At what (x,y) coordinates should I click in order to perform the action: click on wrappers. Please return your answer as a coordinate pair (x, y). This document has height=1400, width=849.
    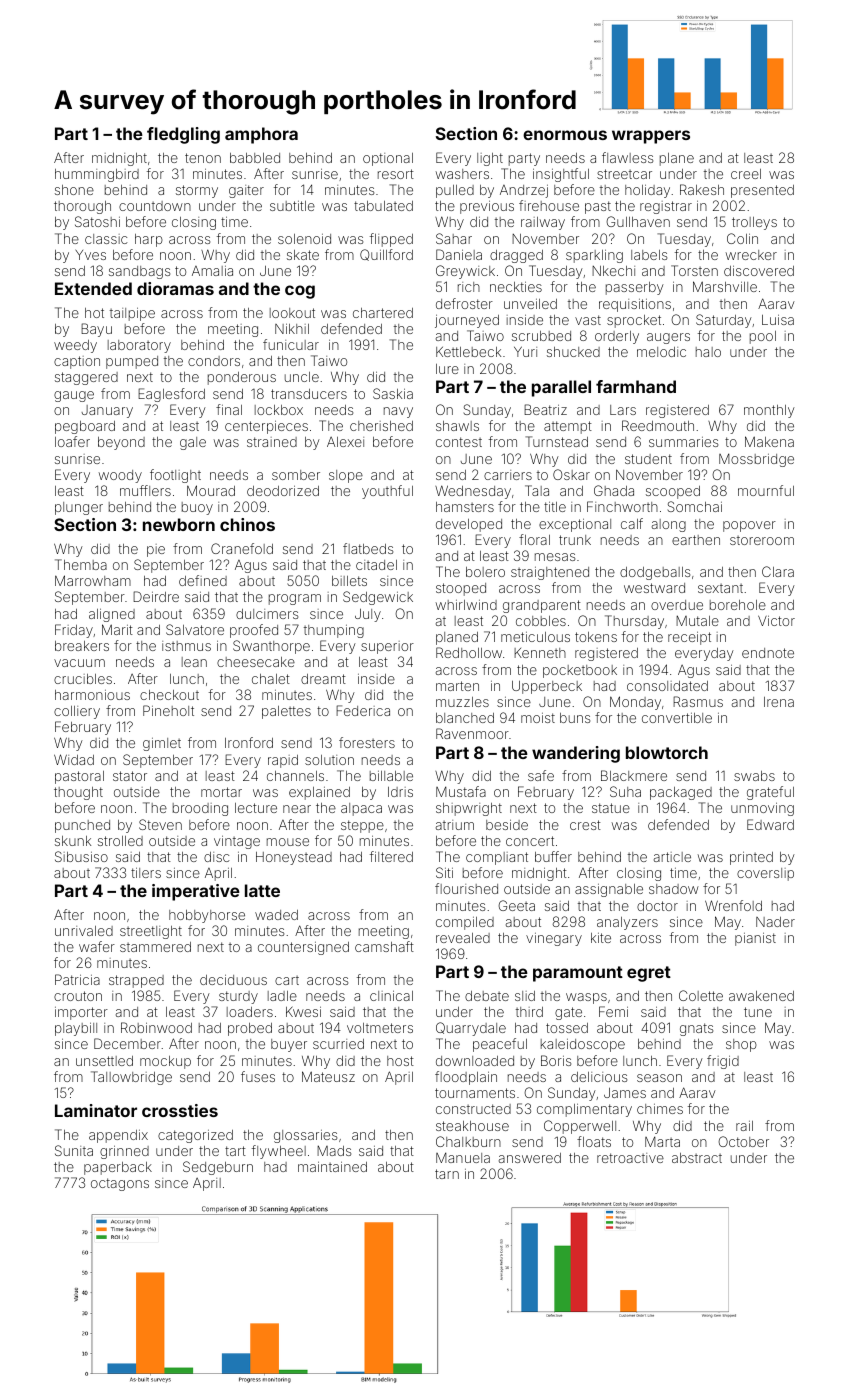
    Looking at the image, I should click on (651, 137).
